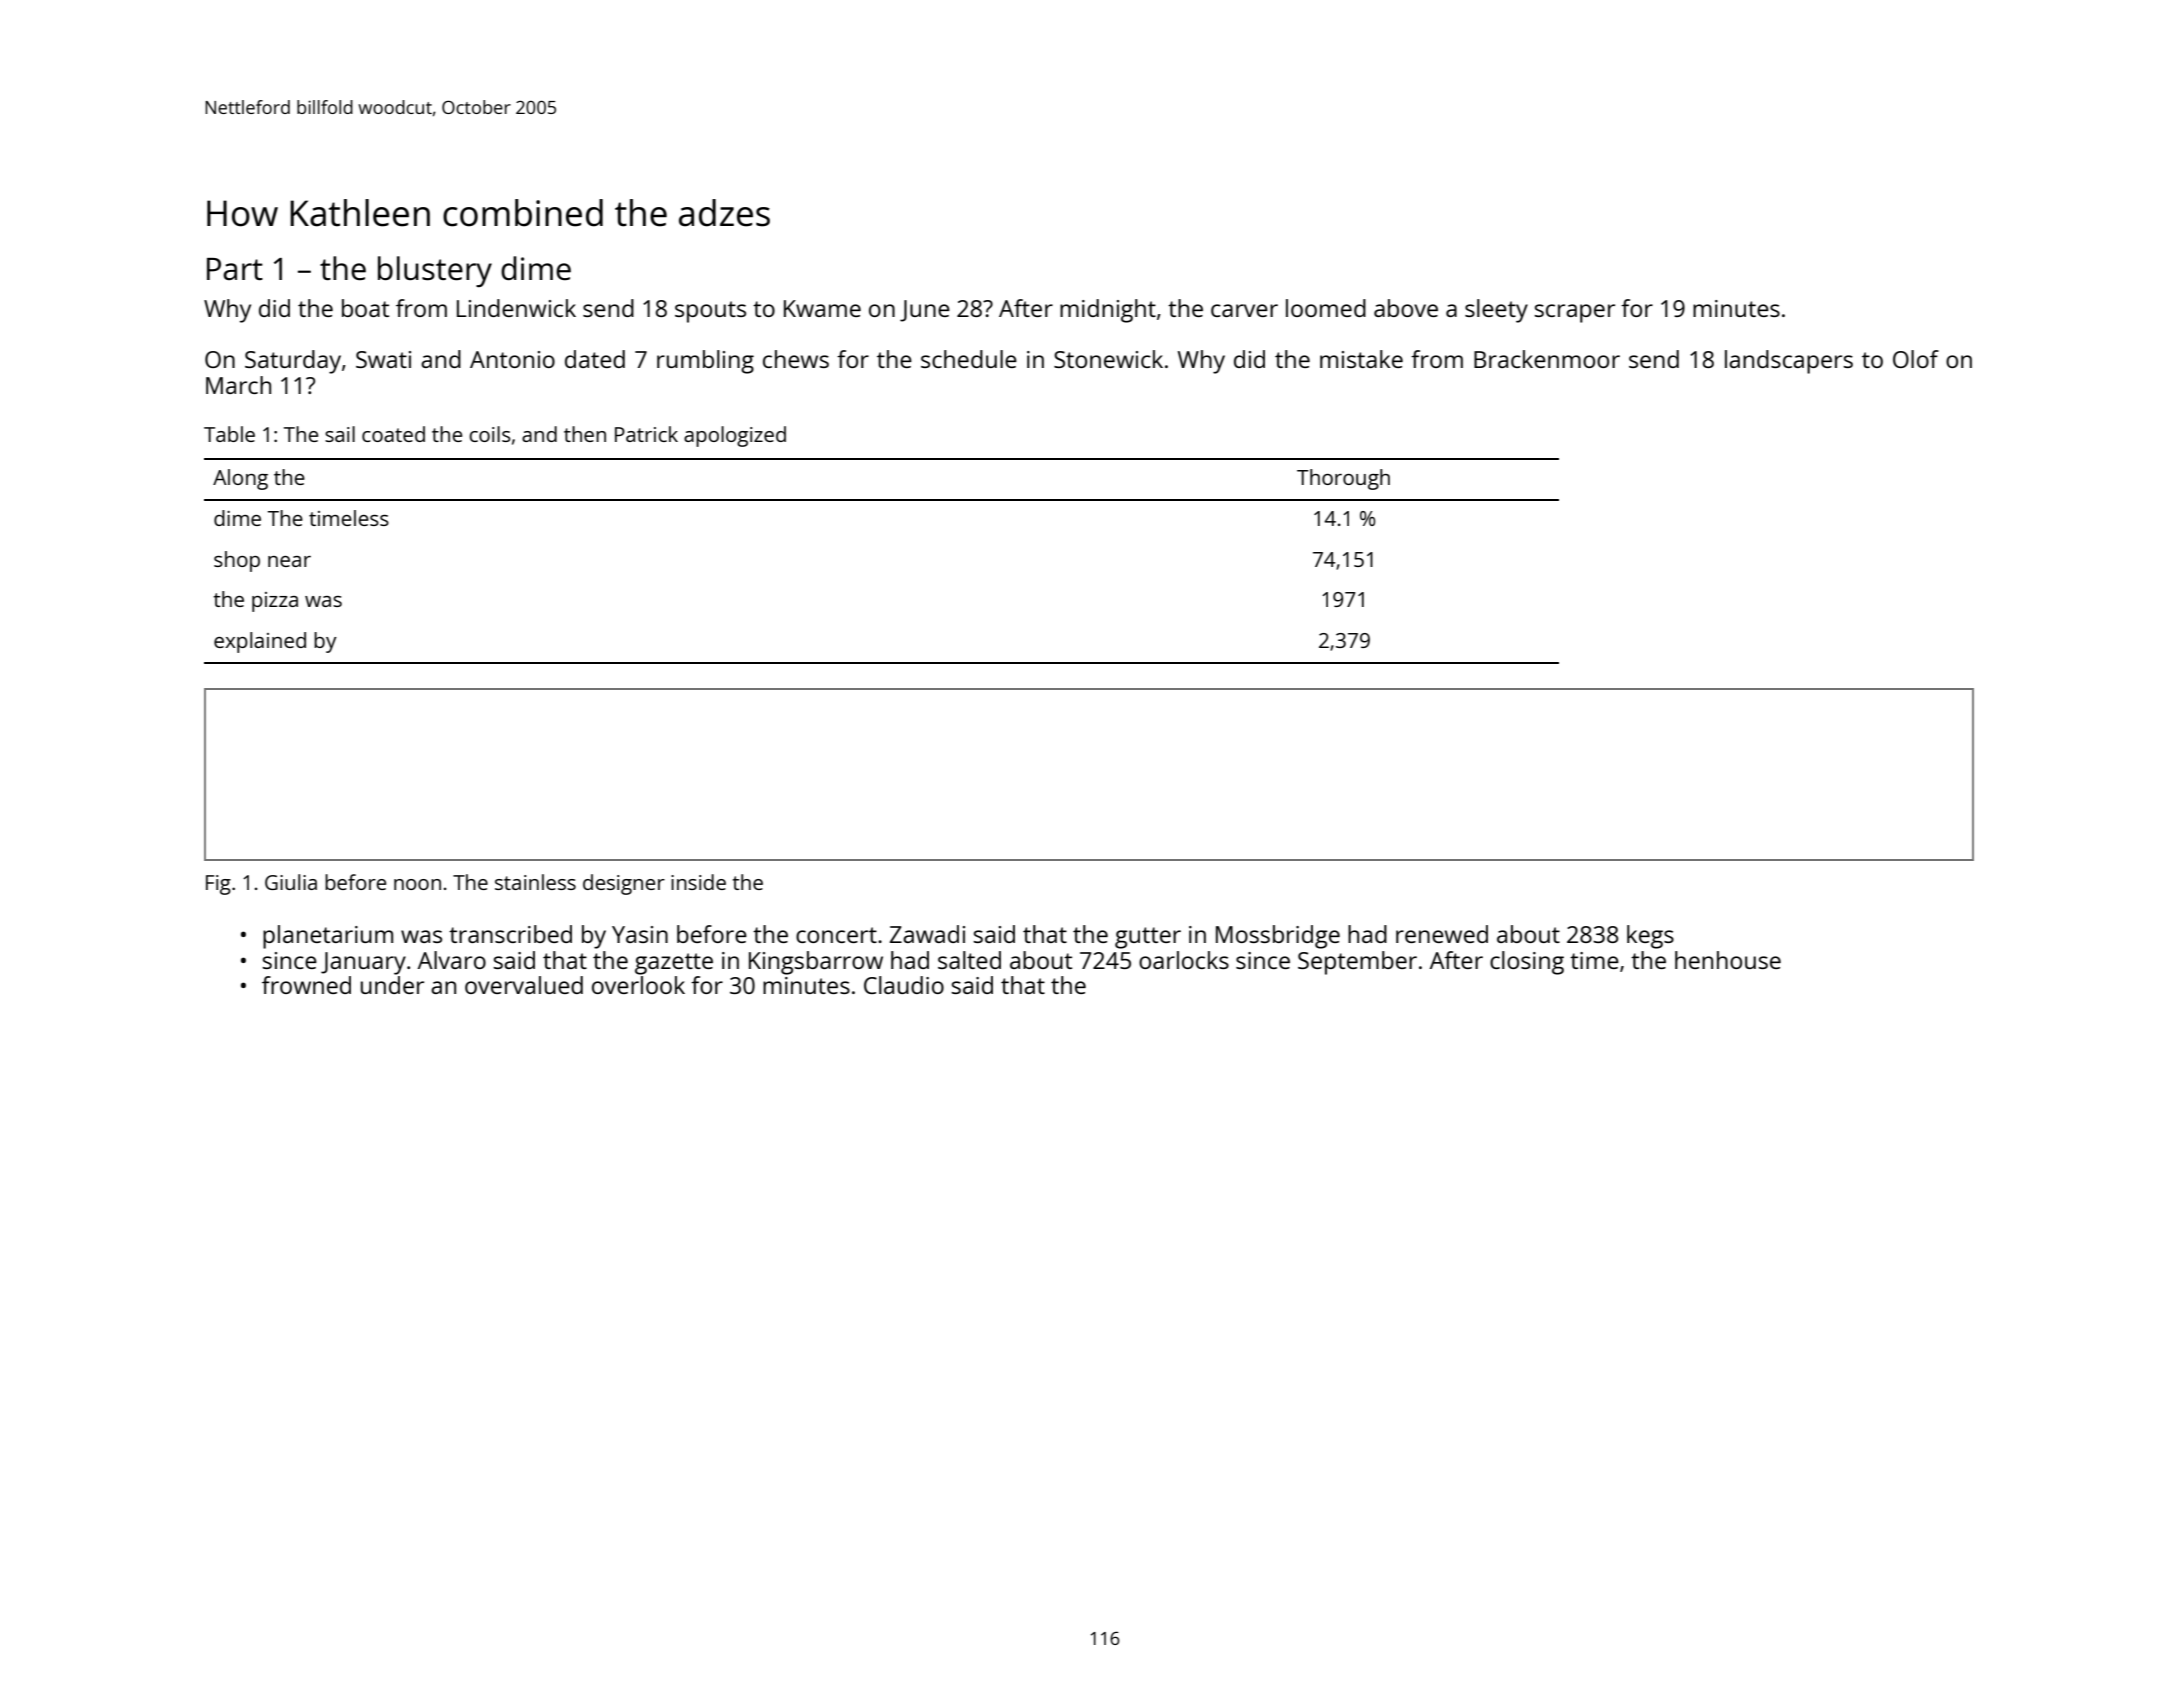  What do you see at coordinates (240, 479) in the screenshot?
I see `Along` at bounding box center [240, 479].
